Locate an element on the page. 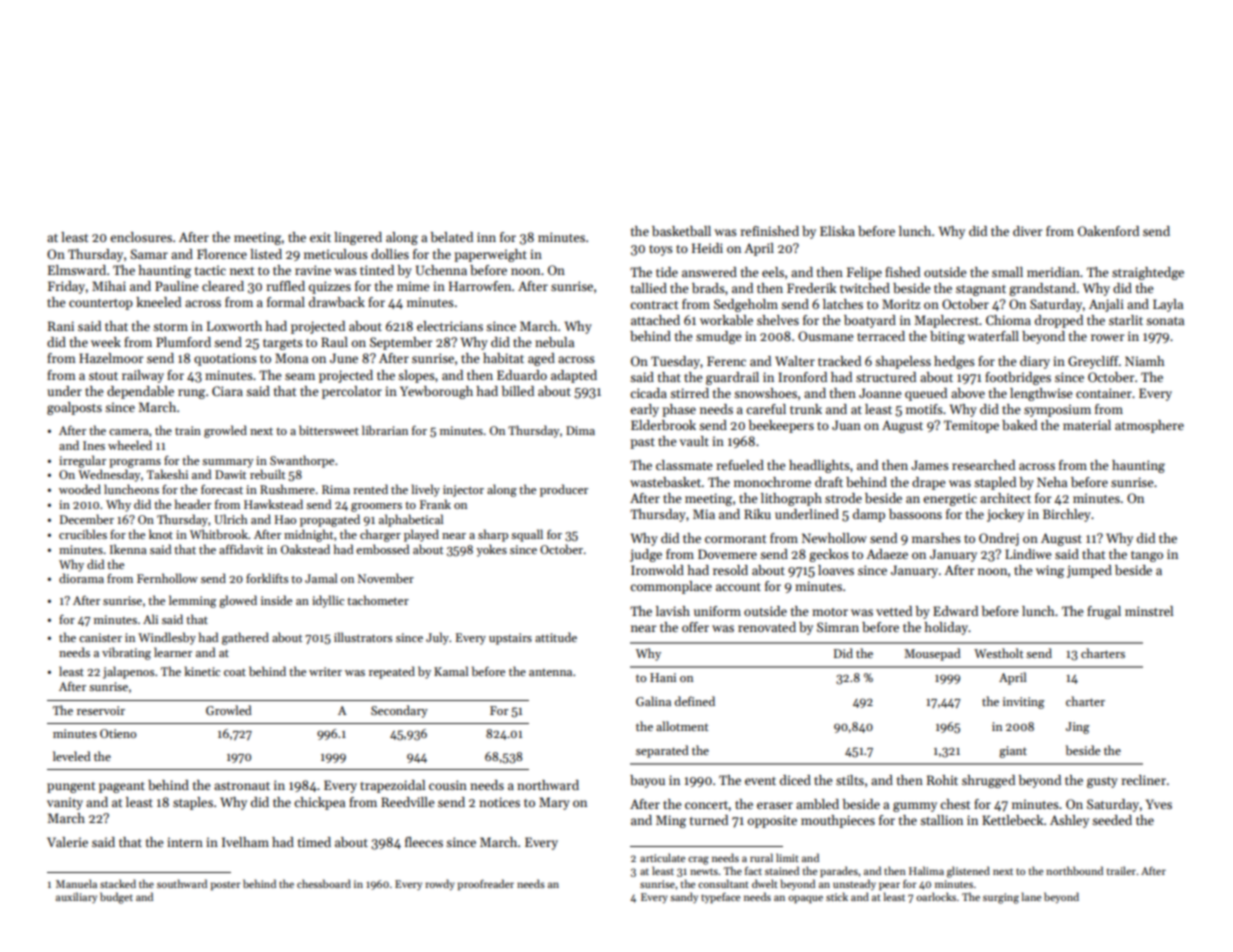  dropped is located at coordinates (1059, 321).
